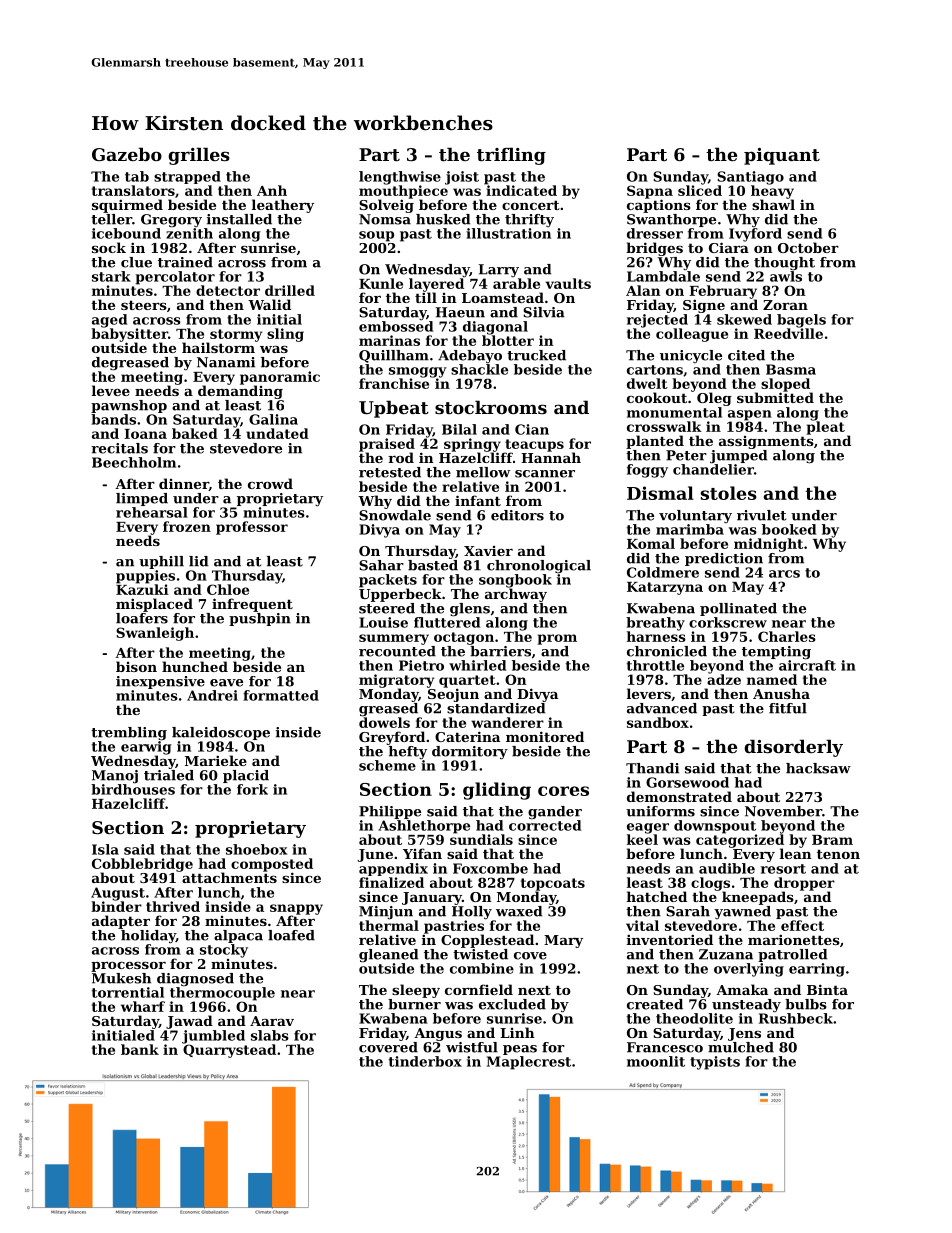 The height and width of the image is (1233, 952). I want to click on grilles, so click(199, 156).
